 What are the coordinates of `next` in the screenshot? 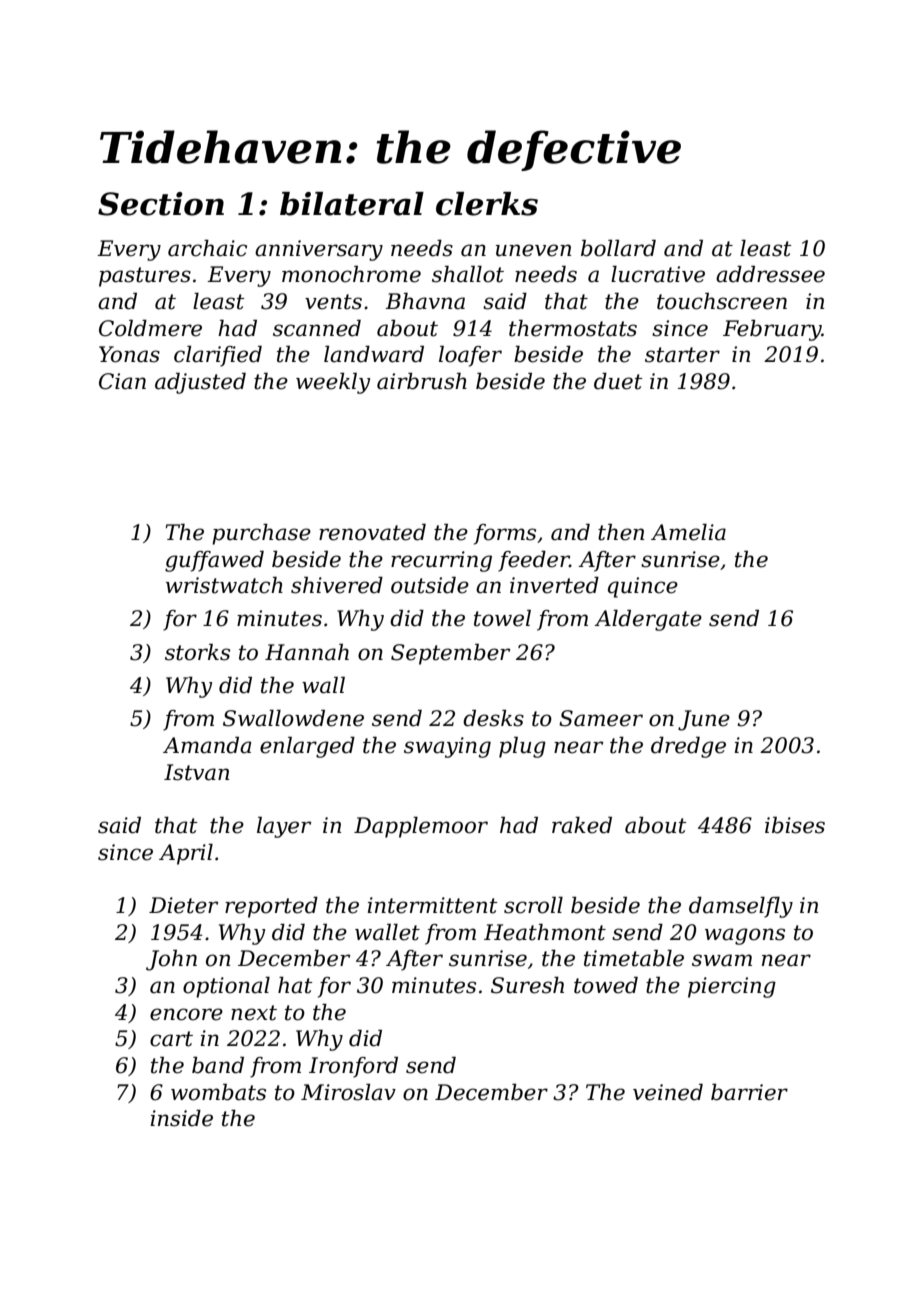 It's located at (254, 1013).
